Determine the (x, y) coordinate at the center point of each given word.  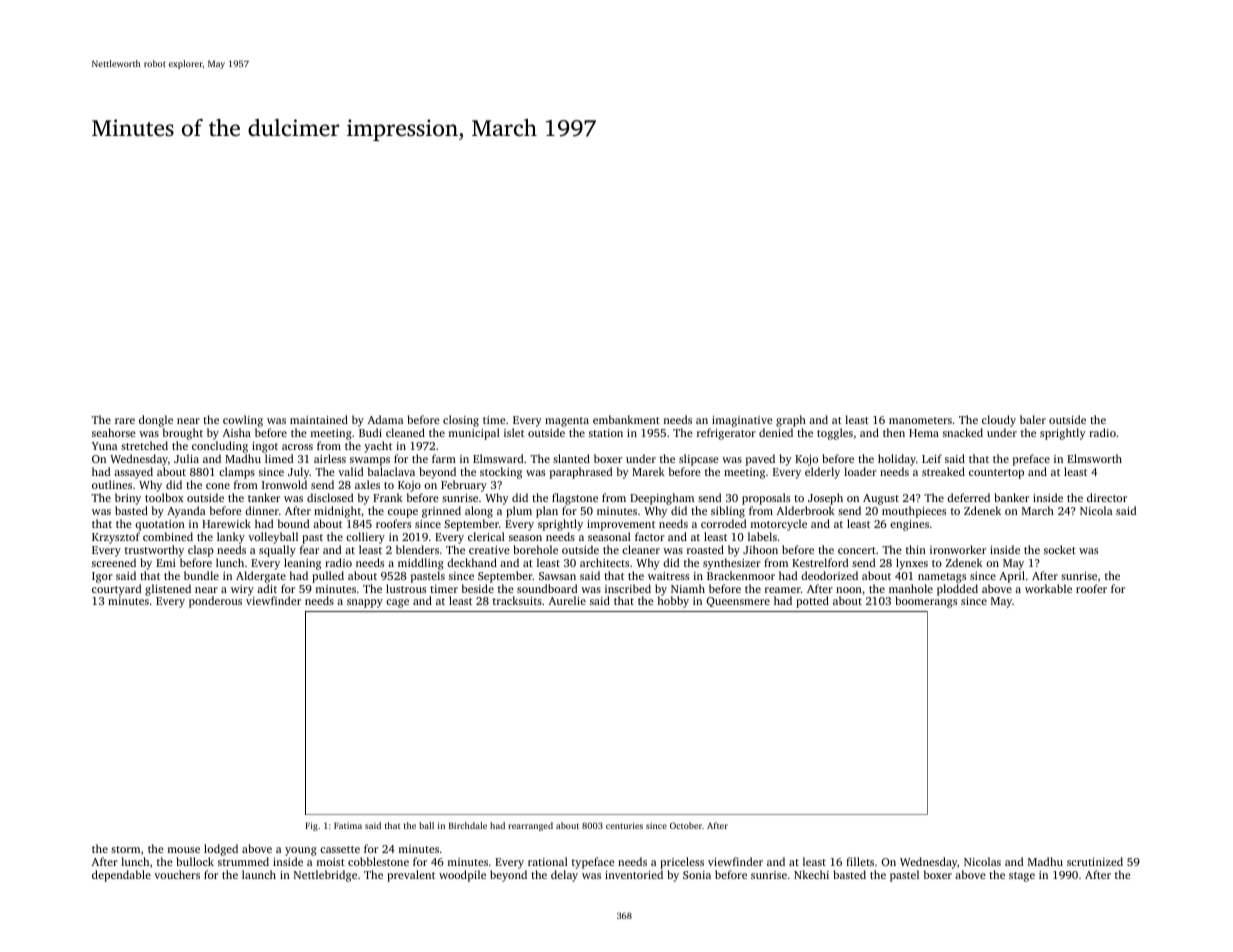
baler (1033, 419)
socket (1060, 549)
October (686, 825)
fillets (860, 861)
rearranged (530, 826)
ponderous (215, 602)
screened (114, 562)
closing (461, 421)
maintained (319, 419)
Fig (311, 826)
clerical (486, 536)
